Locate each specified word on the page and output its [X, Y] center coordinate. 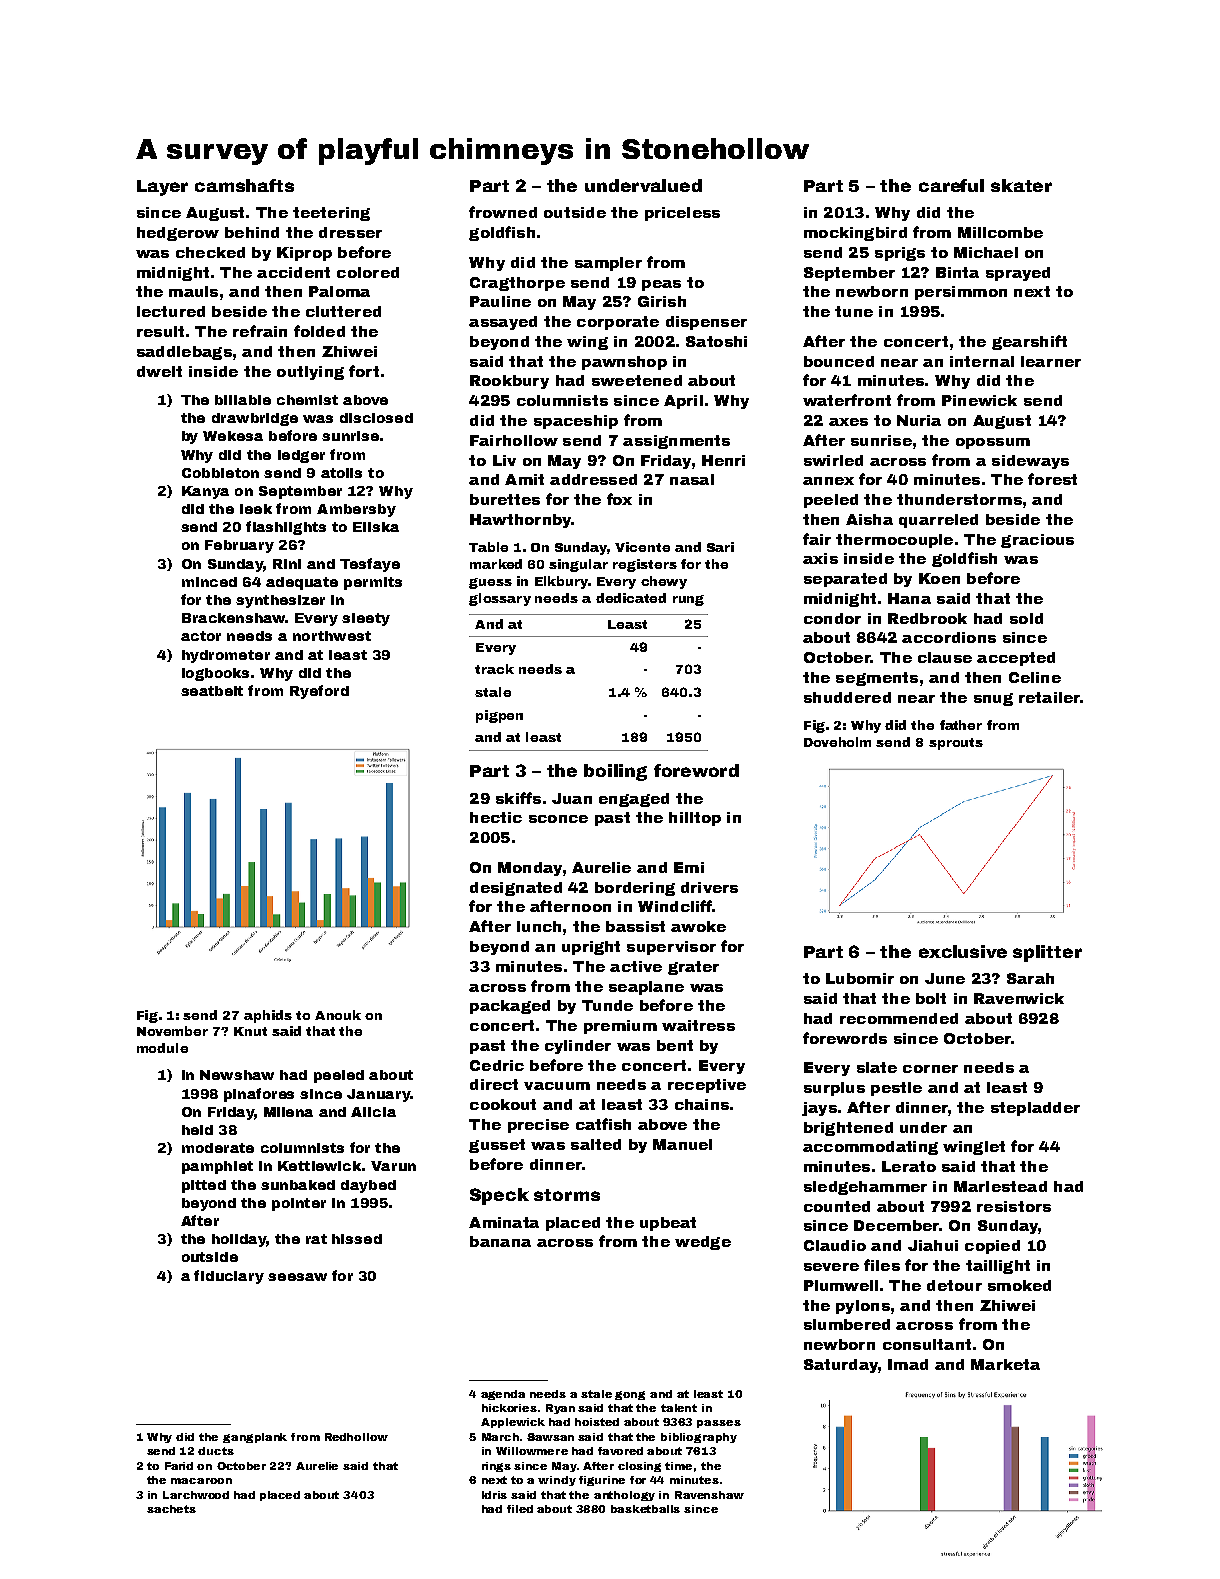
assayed [503, 323]
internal [982, 361]
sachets [171, 1509]
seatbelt [212, 691]
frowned [503, 212]
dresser [350, 232]
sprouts [956, 744]
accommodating [870, 1148]
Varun [393, 1166]
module [162, 1048]
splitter [1047, 953]
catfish [603, 1124]
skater [1021, 185]
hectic [496, 817]
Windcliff [675, 906]
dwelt [159, 371]
